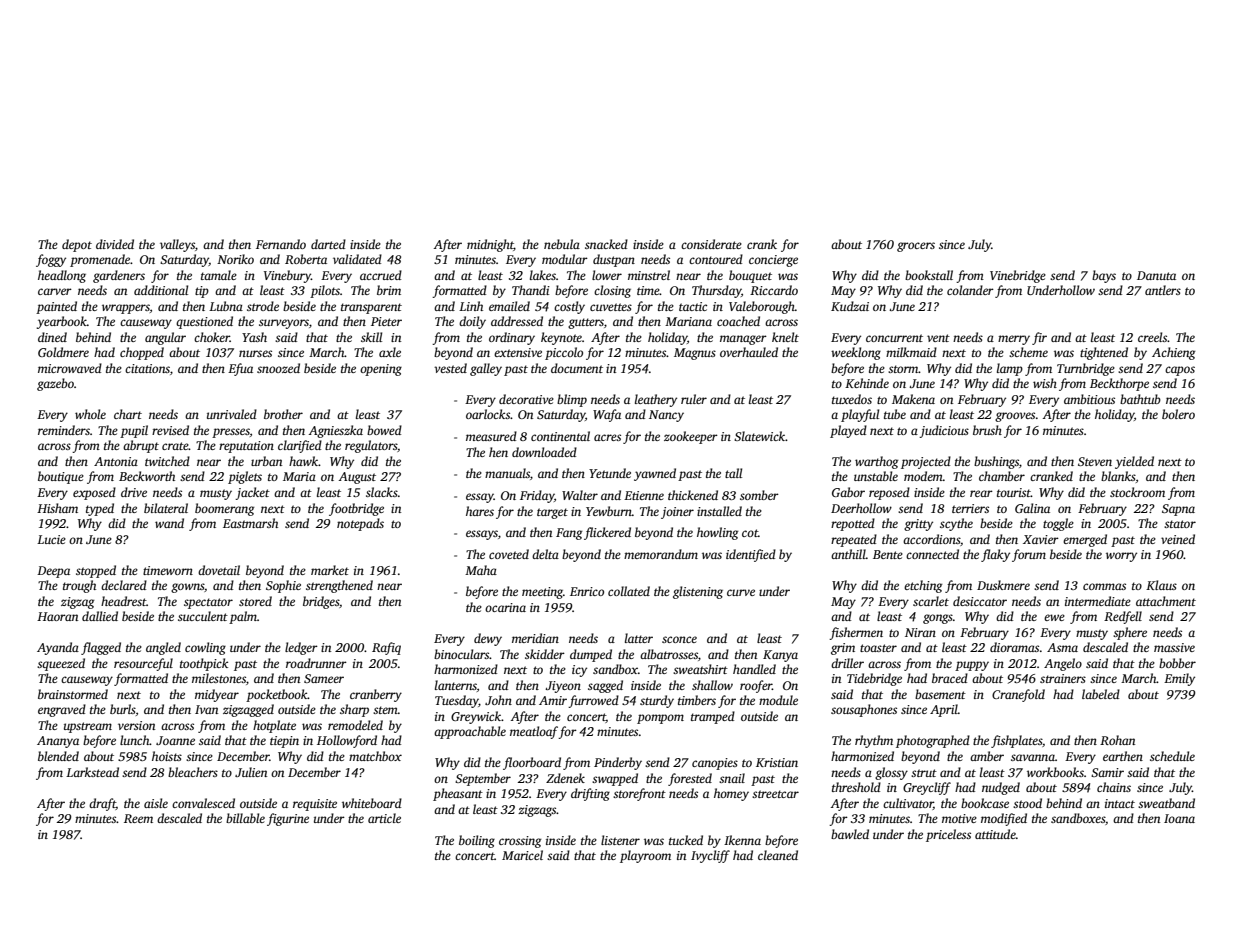 Image resolution: width=1233 pixels, height=952 pixels. Describe the element at coordinates (565, 259) in the screenshot. I see `modular` at that location.
